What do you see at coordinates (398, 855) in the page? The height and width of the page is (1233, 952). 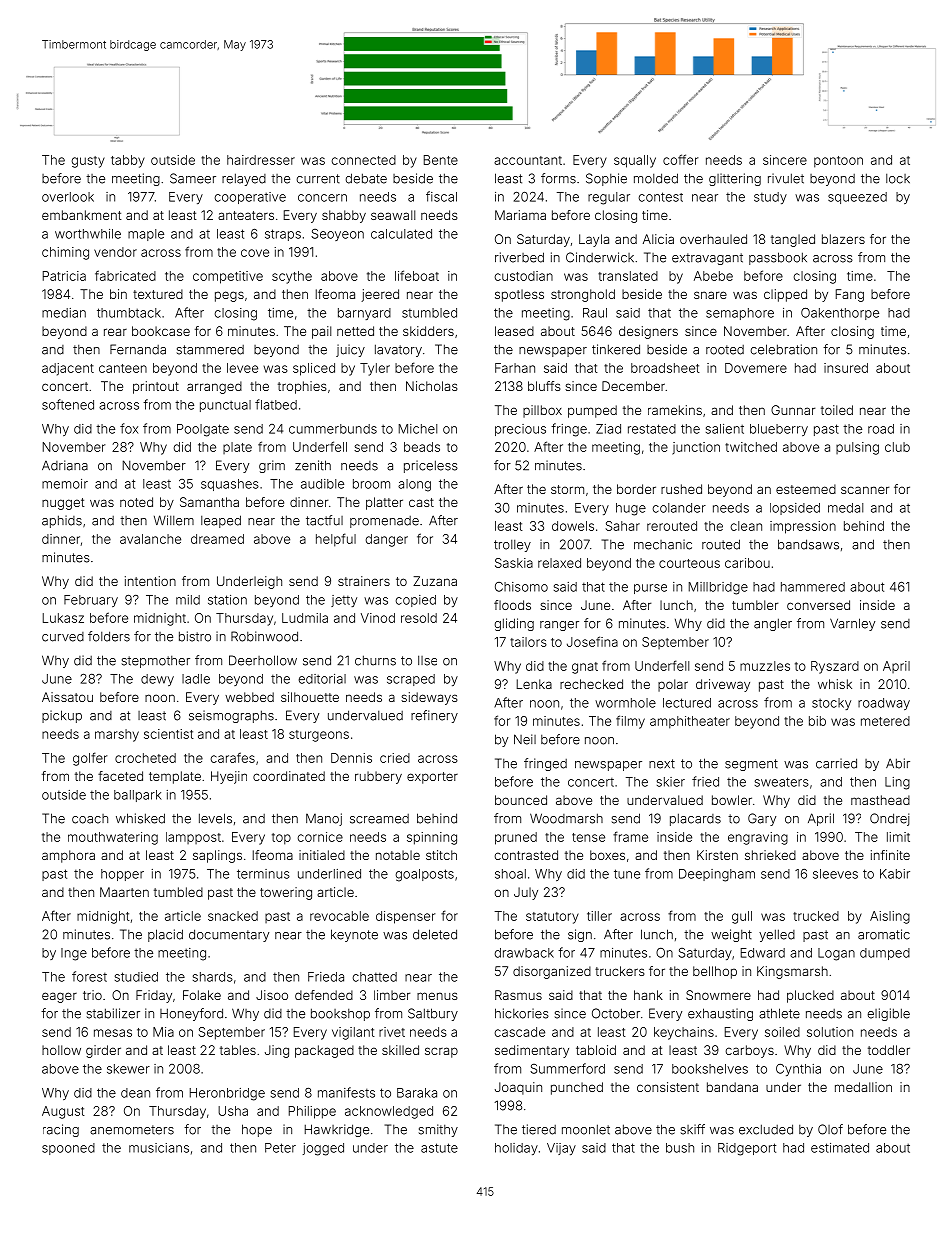 I see `notable` at bounding box center [398, 855].
